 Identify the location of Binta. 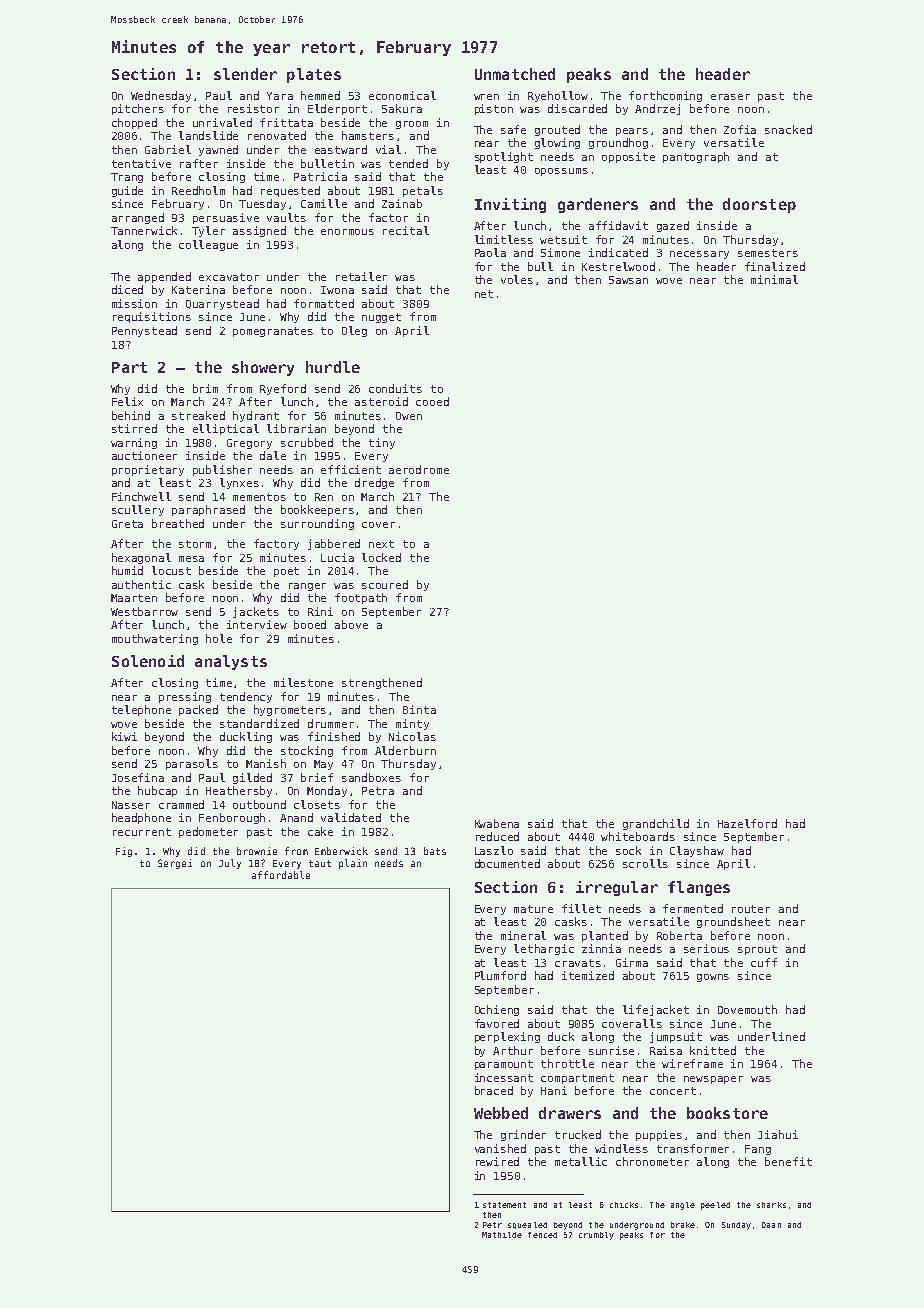
(419, 709).
